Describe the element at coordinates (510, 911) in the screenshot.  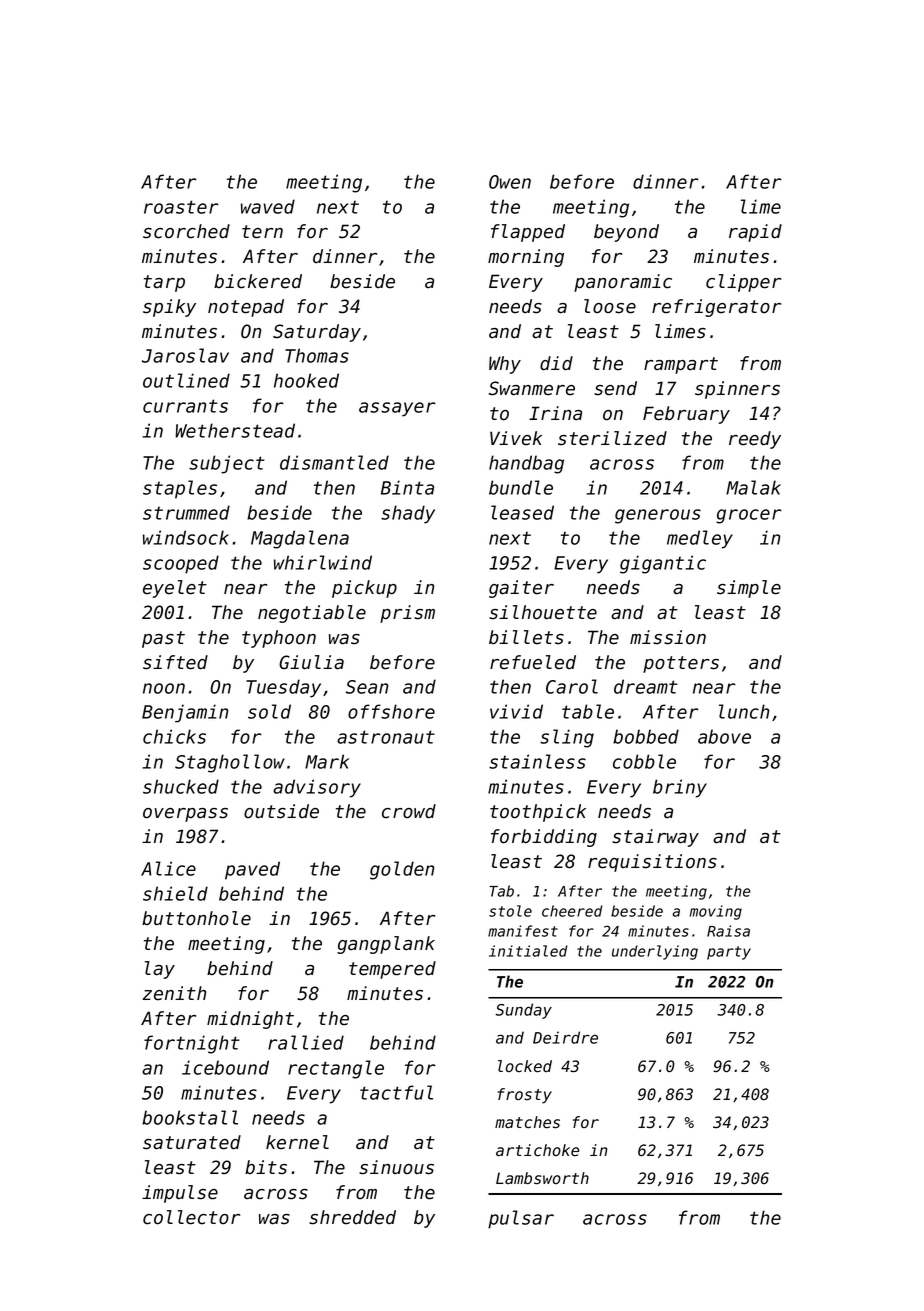
I see `stole` at that location.
